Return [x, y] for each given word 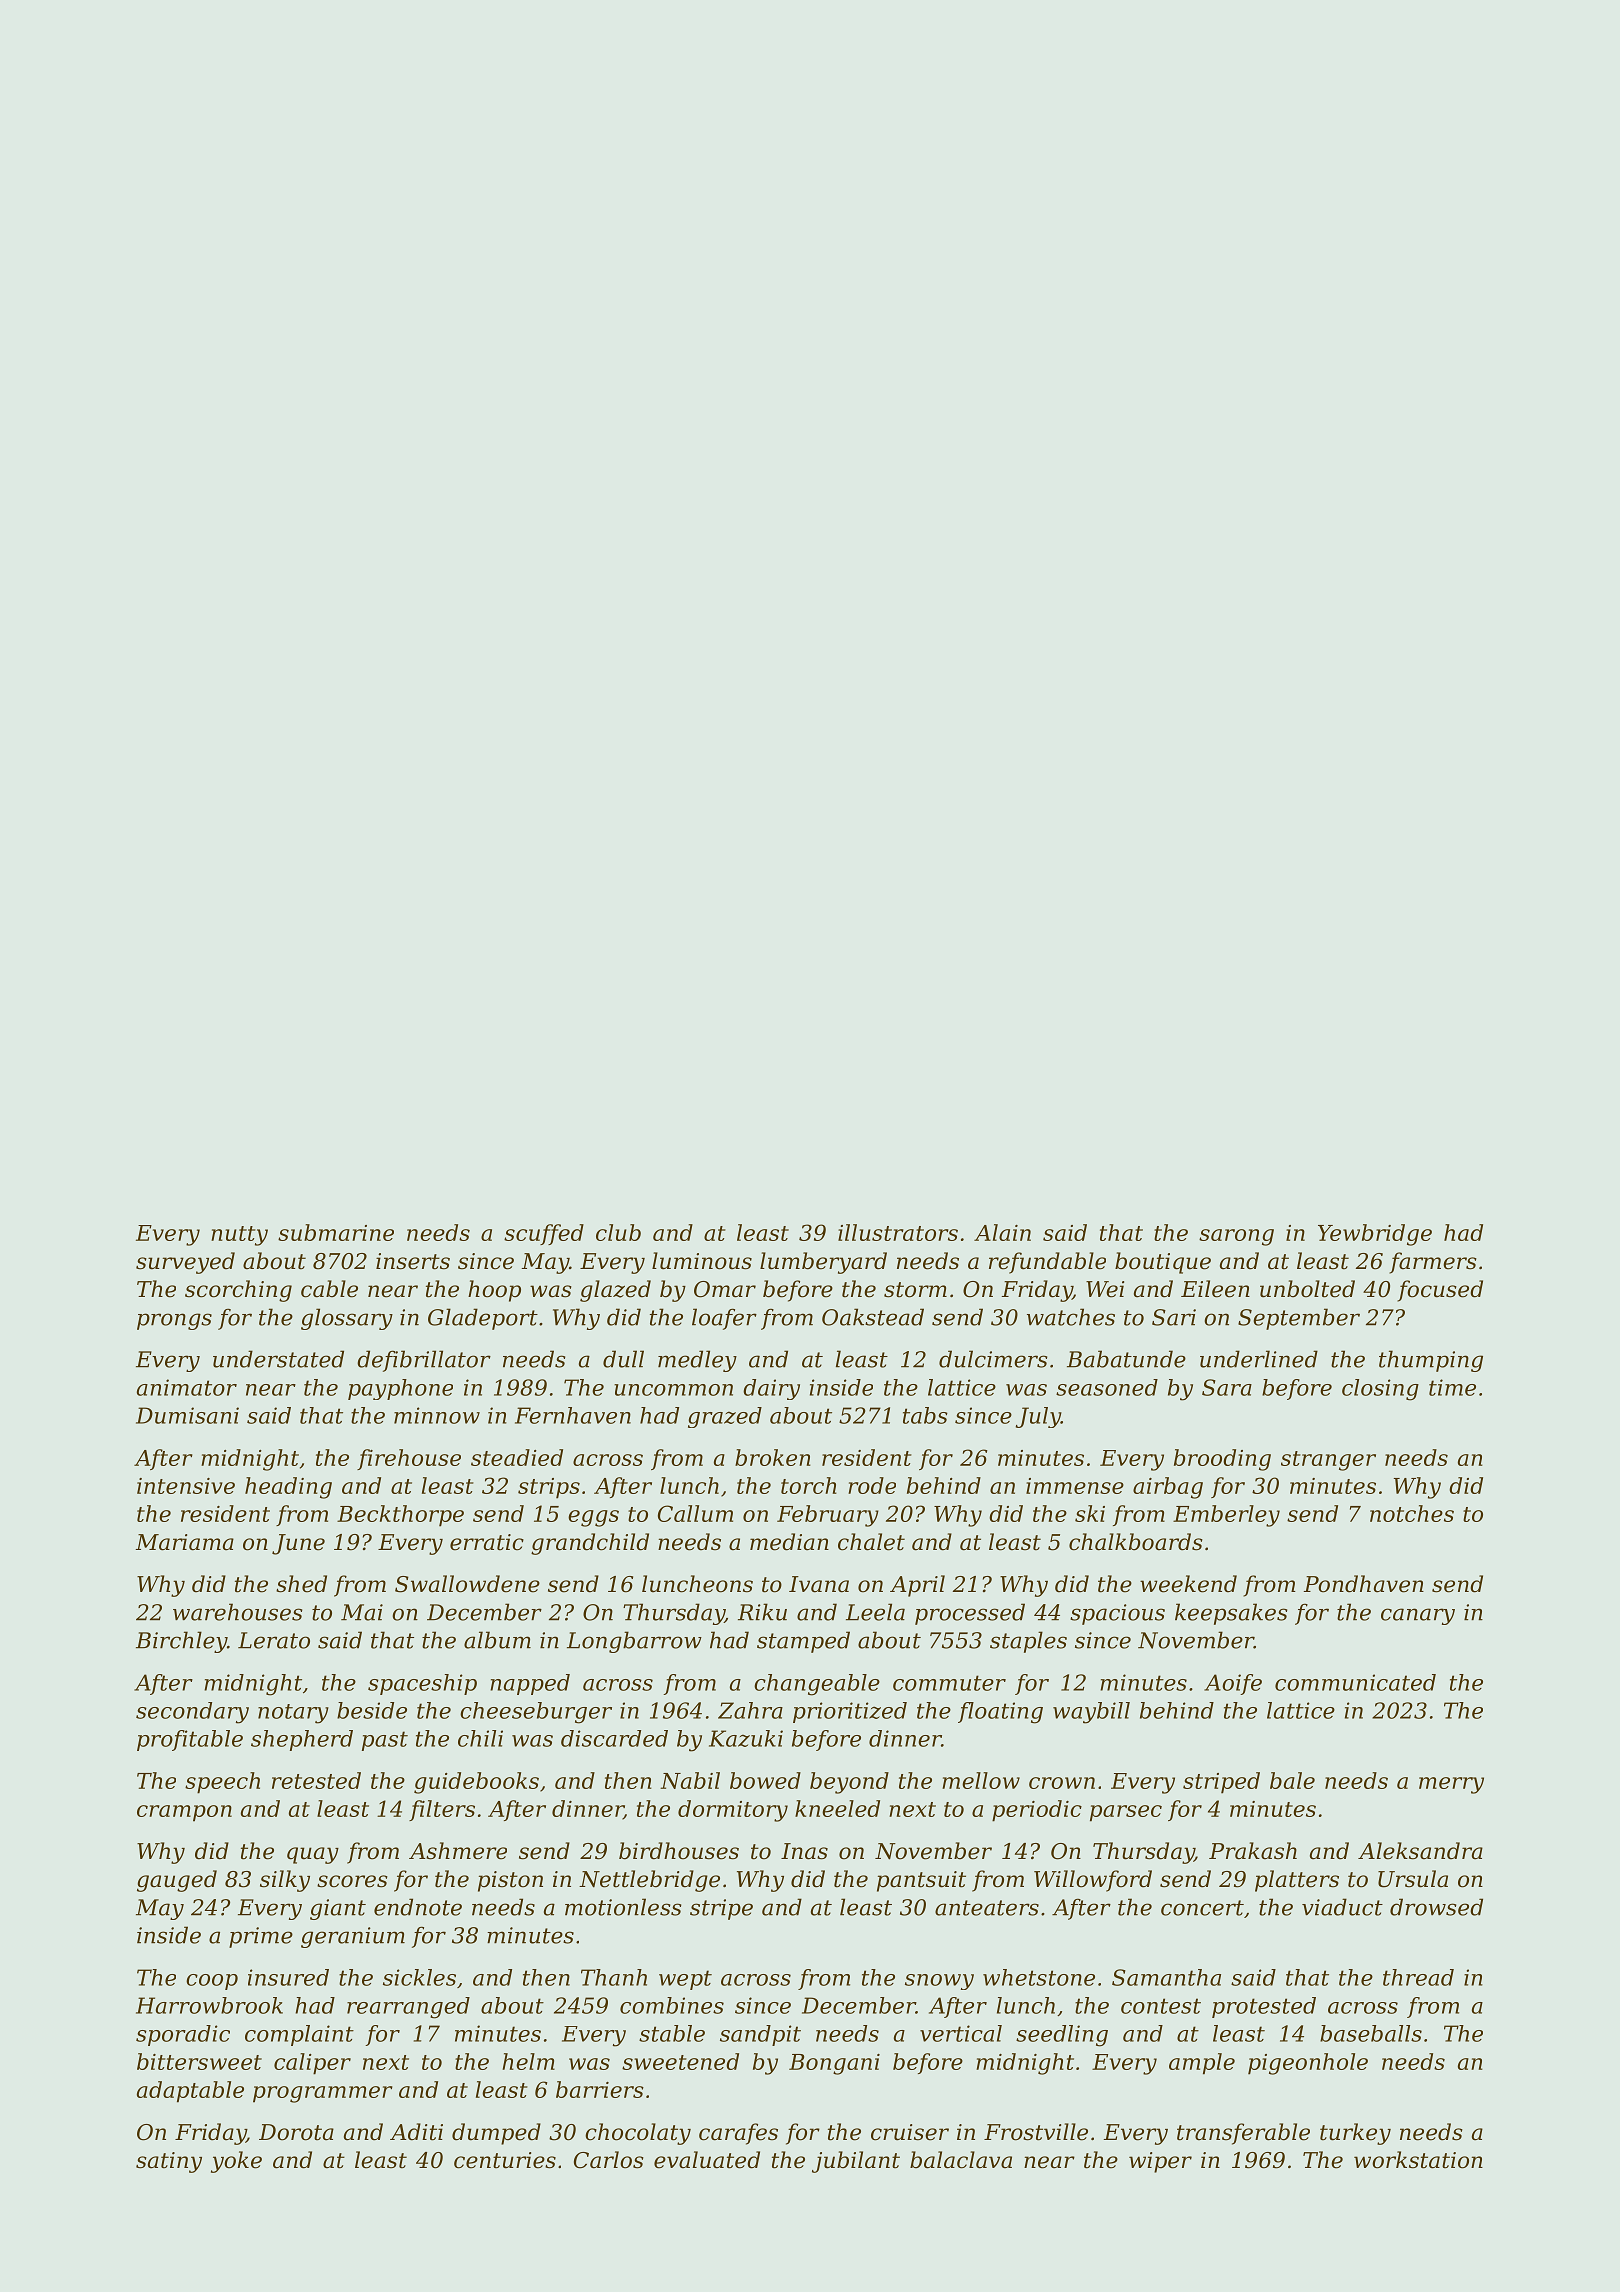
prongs [174, 1321]
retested [316, 1780]
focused [1440, 1291]
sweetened [680, 2061]
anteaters [987, 1908]
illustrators [898, 1232]
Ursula [1413, 1879]
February [828, 1516]
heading [288, 1488]
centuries [505, 2160]
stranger [1328, 1461]
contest [1161, 2006]
